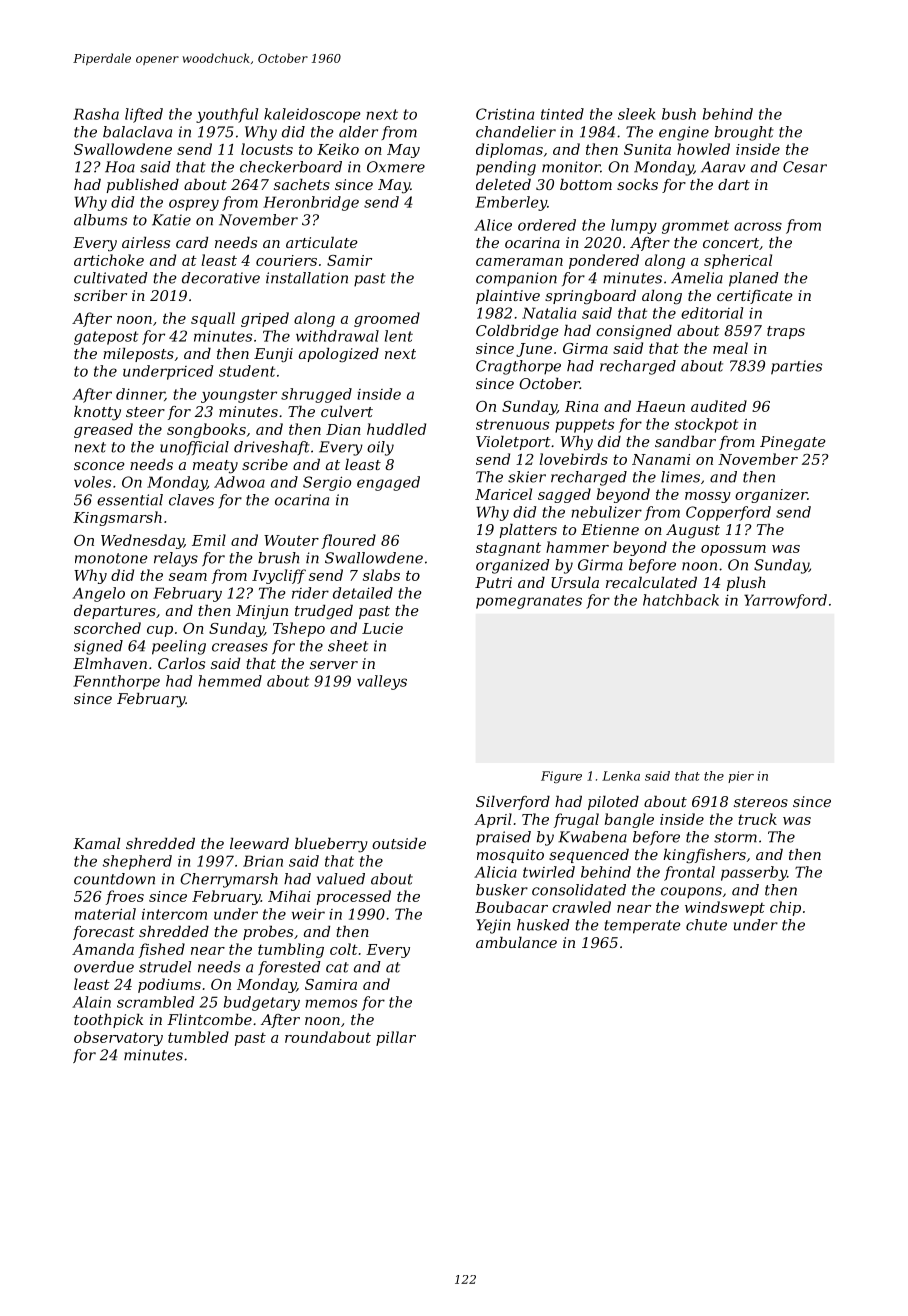 This page has height=1316, width=908. Describe the element at coordinates (495, 872) in the page. I see `Alicia` at that location.
